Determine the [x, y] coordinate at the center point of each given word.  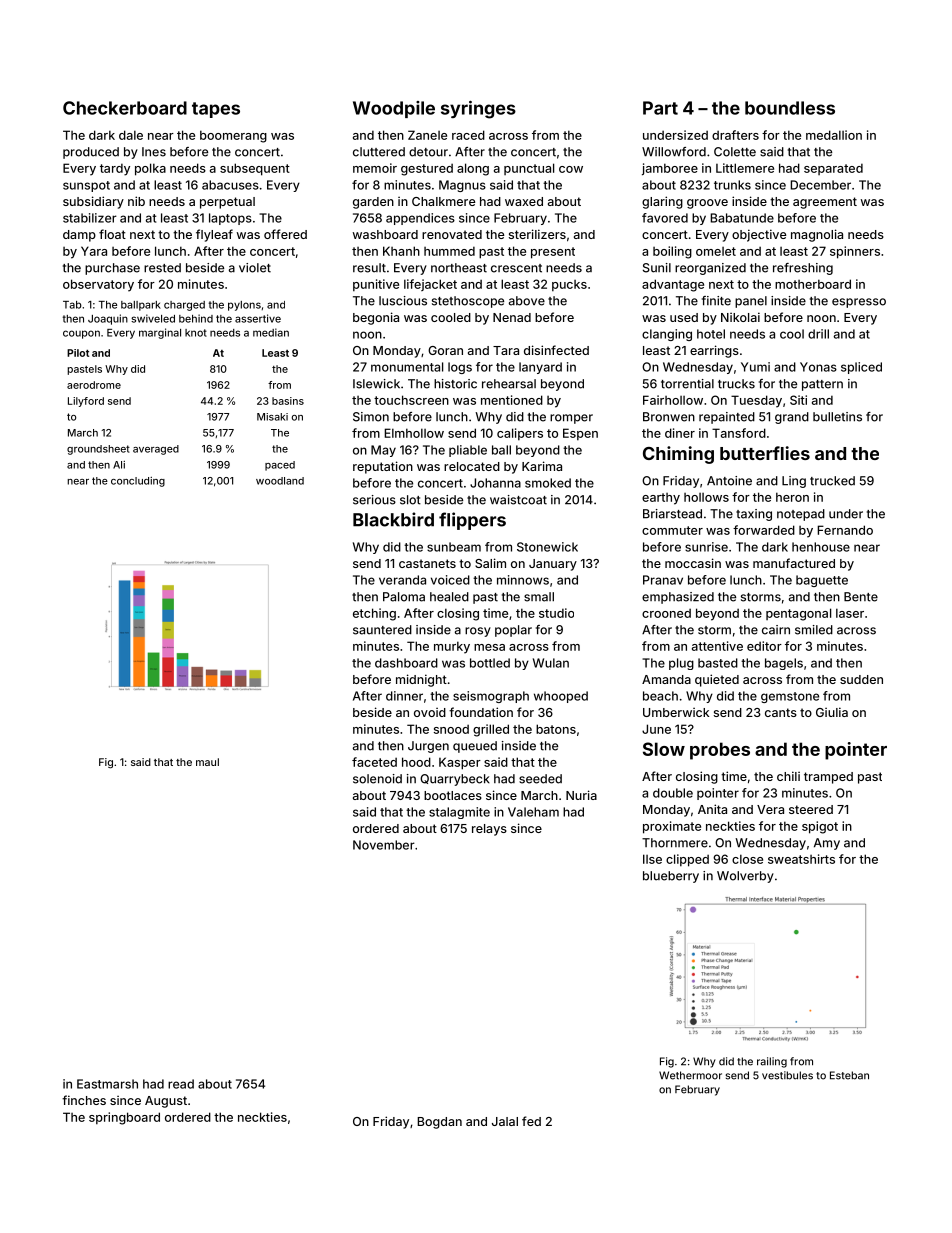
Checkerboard [125, 108]
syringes [478, 110]
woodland [280, 481]
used [684, 317]
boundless [790, 108]
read [181, 1084]
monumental [407, 367]
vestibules [787, 1075]
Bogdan [439, 1123]
